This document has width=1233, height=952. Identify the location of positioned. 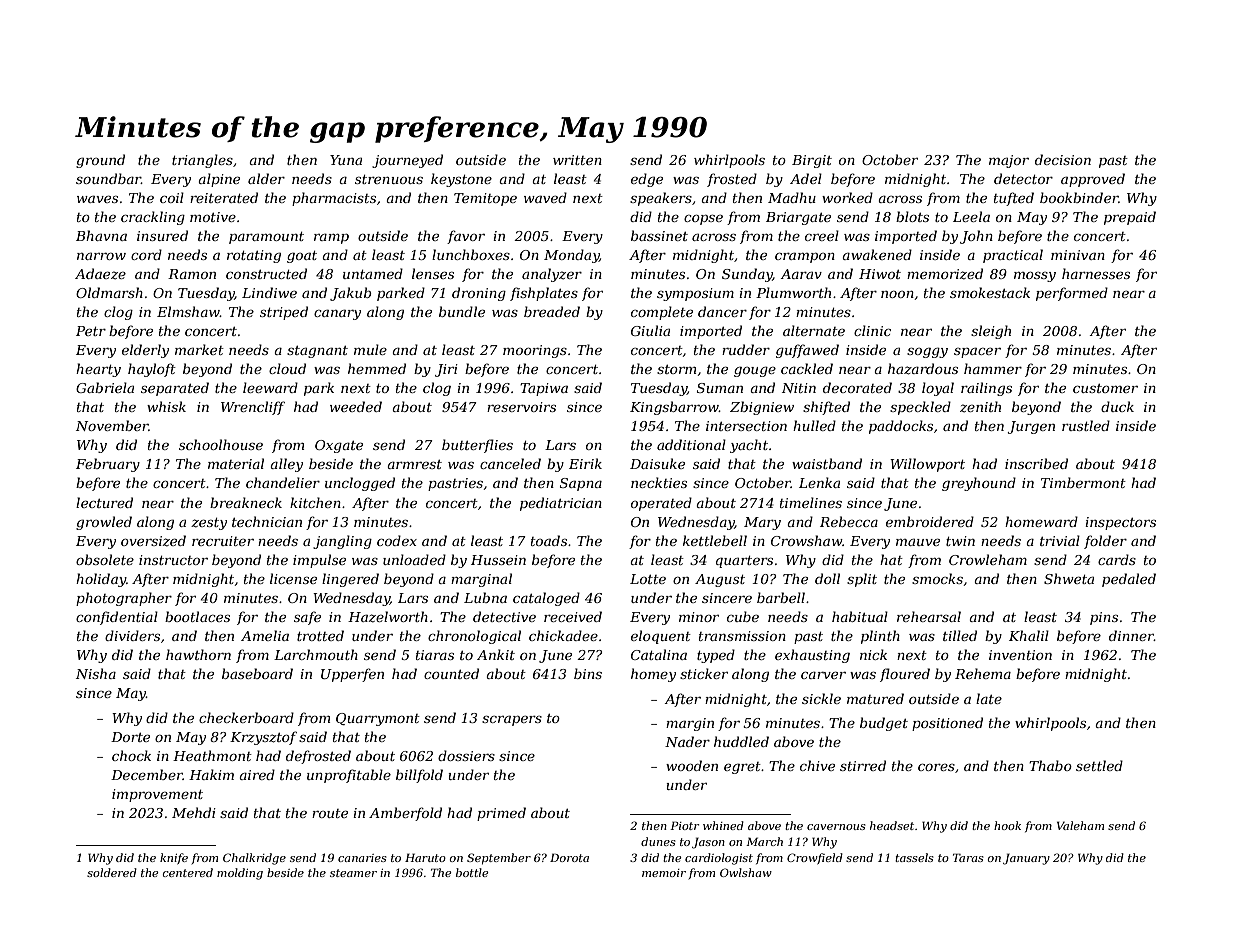
(947, 724).
